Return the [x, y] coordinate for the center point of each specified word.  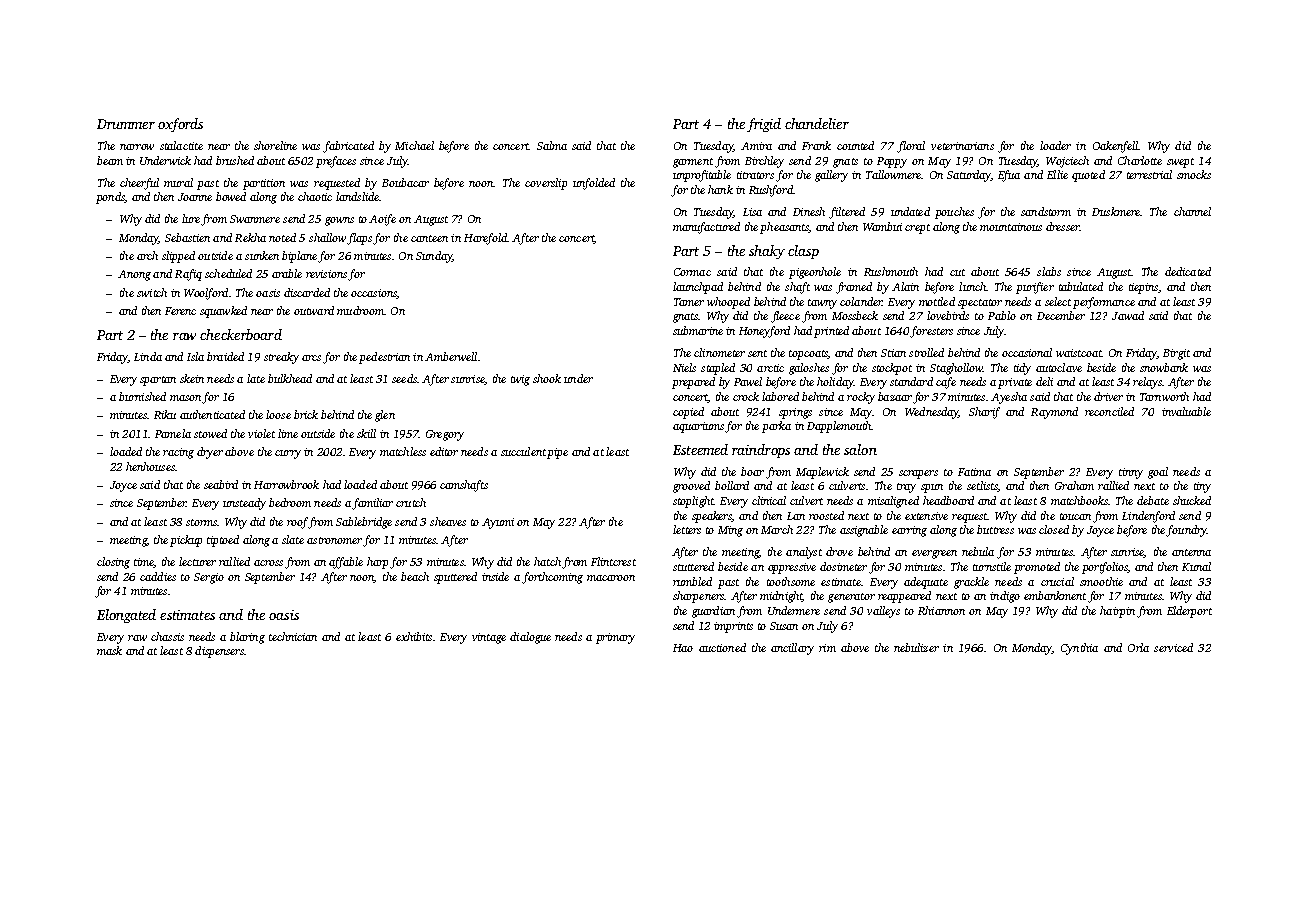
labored [780, 396]
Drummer [126, 124]
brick [306, 414]
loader [1055, 145]
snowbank [1164, 367]
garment [693, 163]
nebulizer [916, 647]
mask [109, 650]
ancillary [792, 649]
